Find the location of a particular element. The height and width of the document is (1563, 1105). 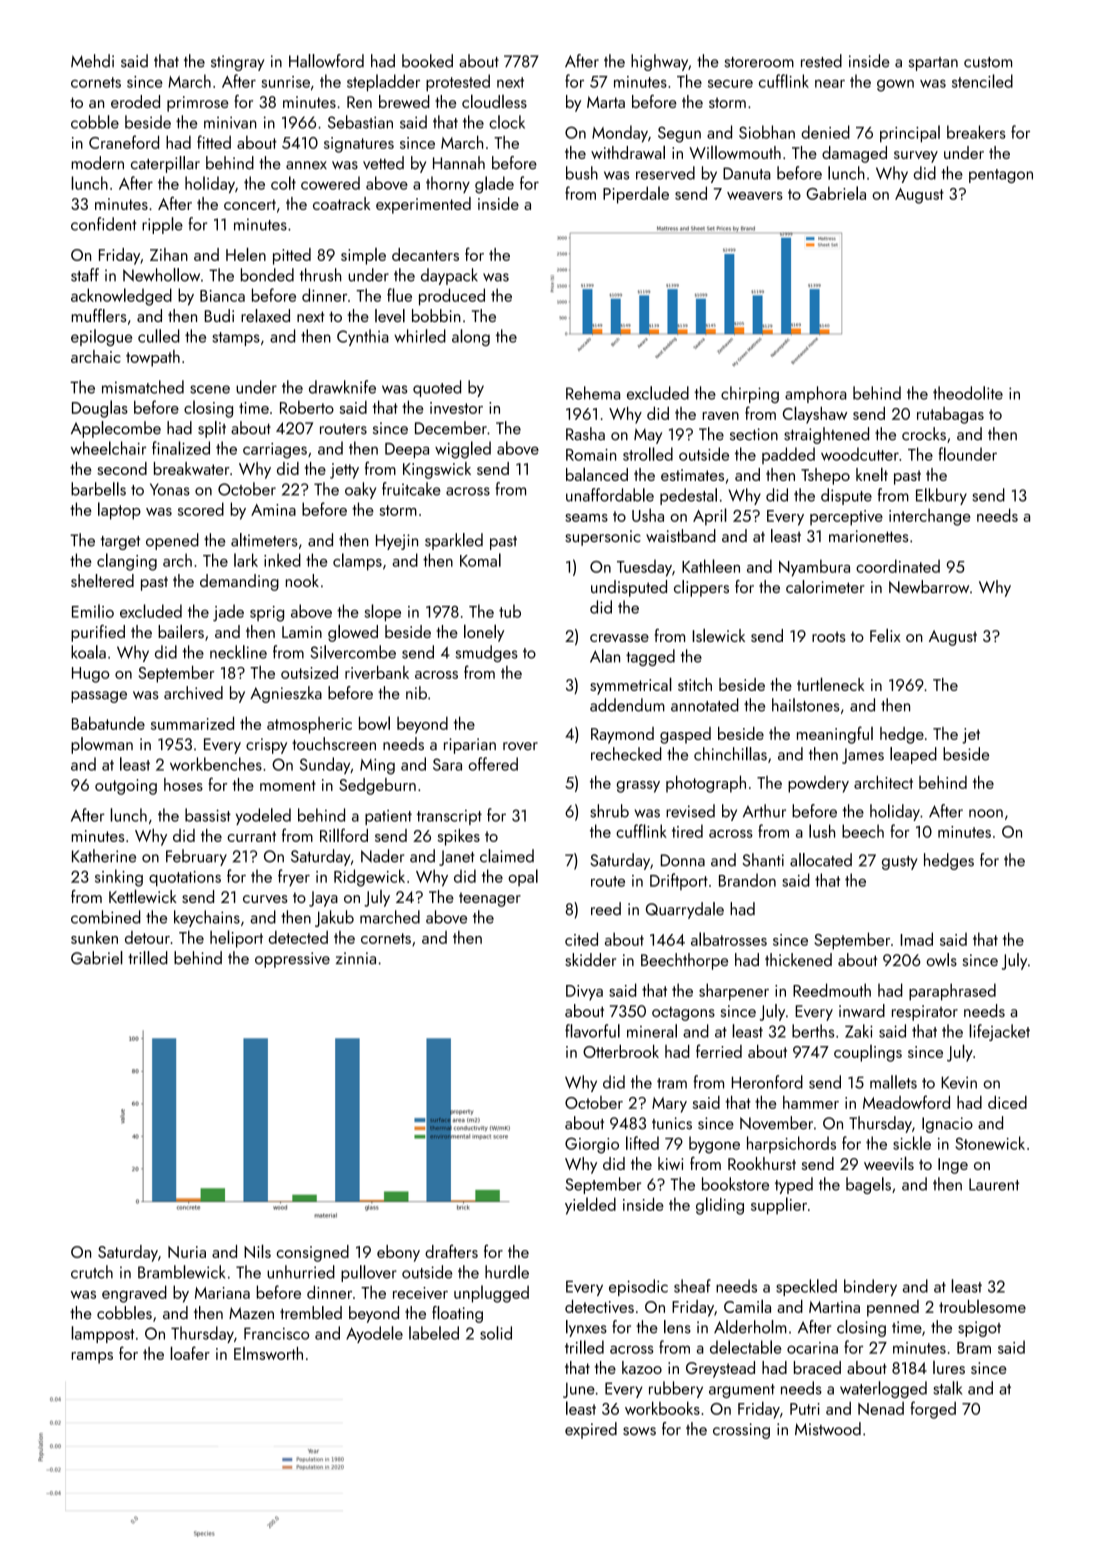

Siobhan is located at coordinates (767, 132).
